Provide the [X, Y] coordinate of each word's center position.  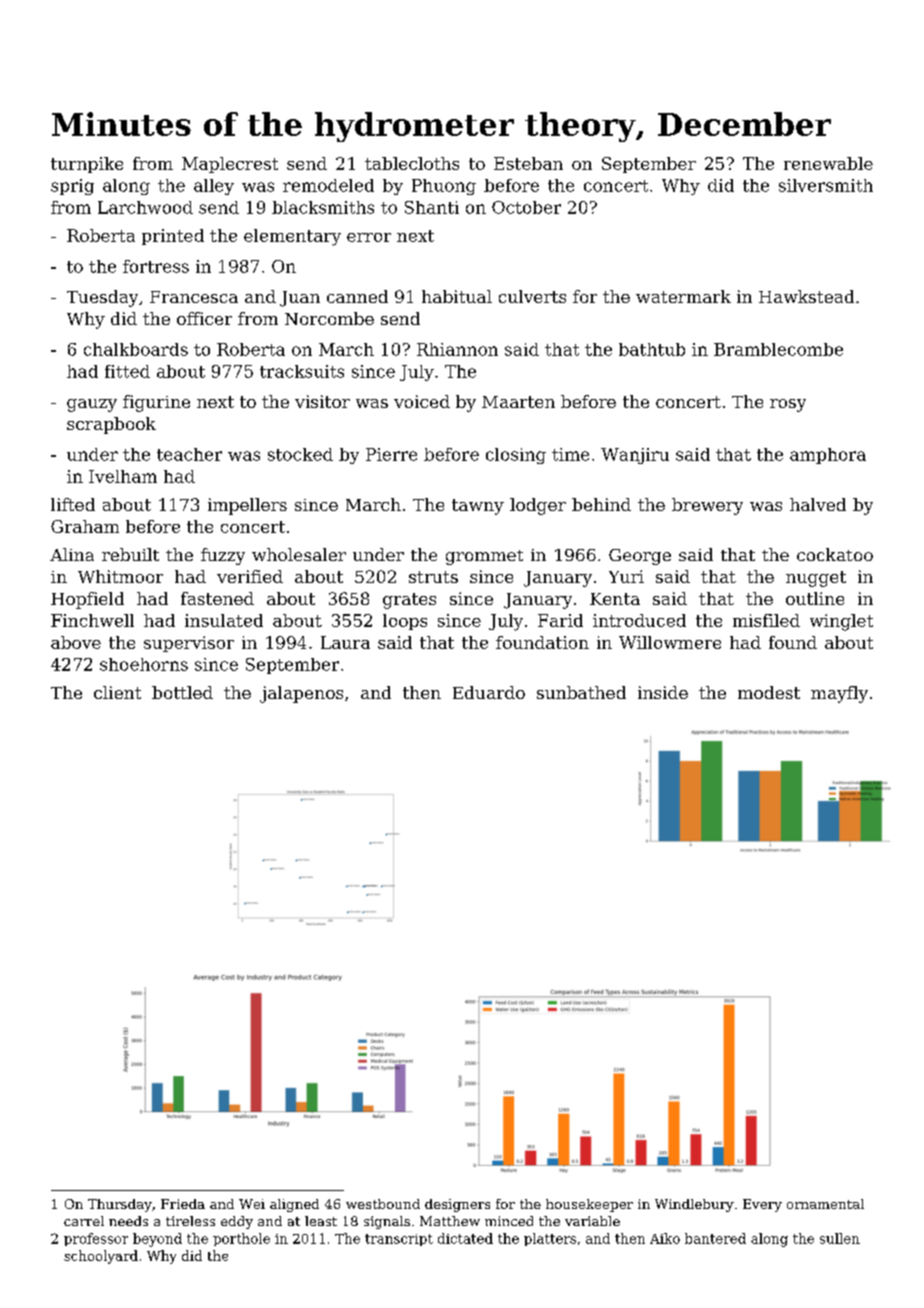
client [117, 692]
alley [214, 187]
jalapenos [301, 694]
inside [663, 692]
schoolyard [101, 1257]
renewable [828, 163]
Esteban [528, 163]
